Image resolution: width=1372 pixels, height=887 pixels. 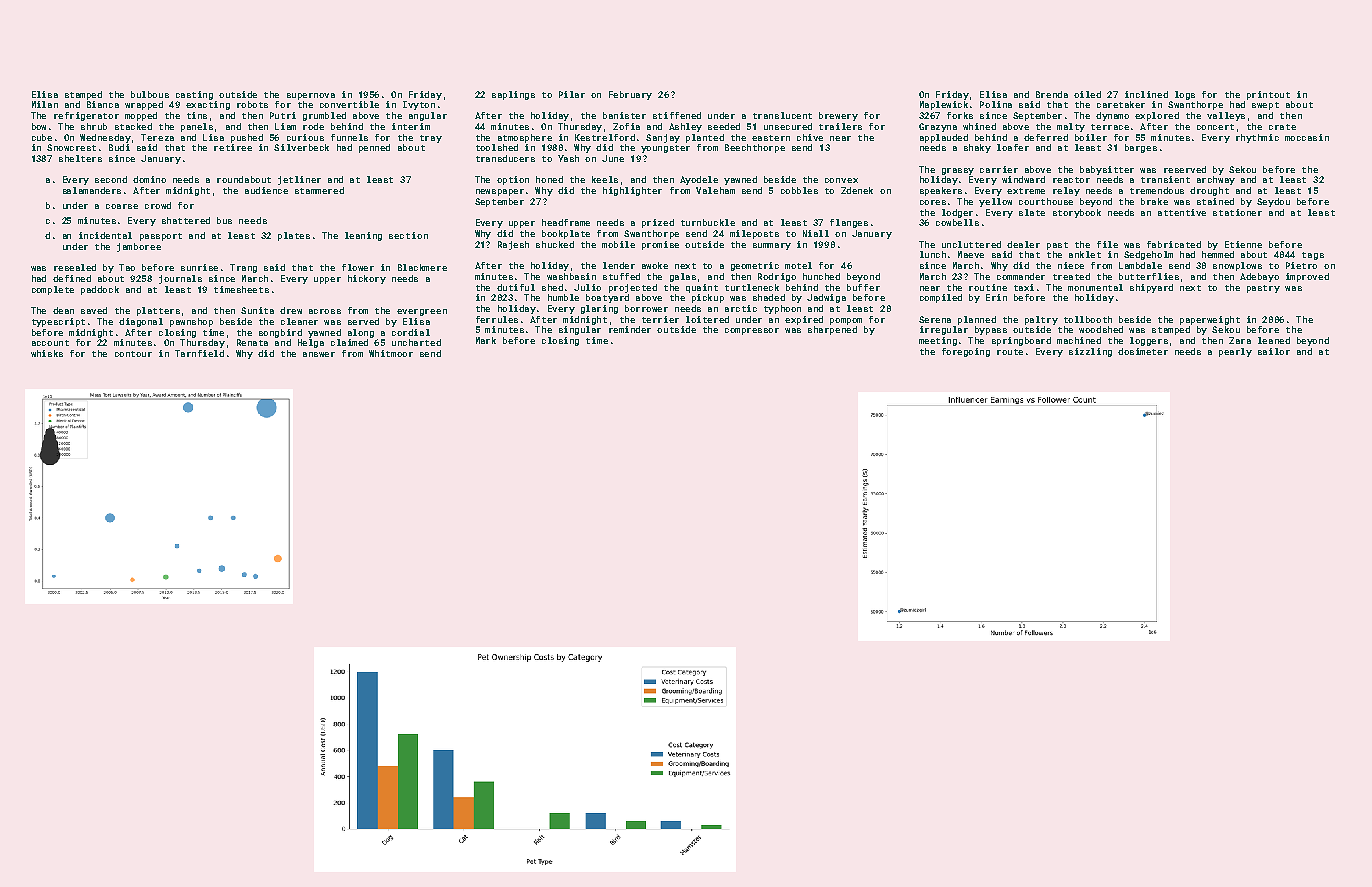 What do you see at coordinates (92, 190) in the page?
I see `salamanders` at bounding box center [92, 190].
